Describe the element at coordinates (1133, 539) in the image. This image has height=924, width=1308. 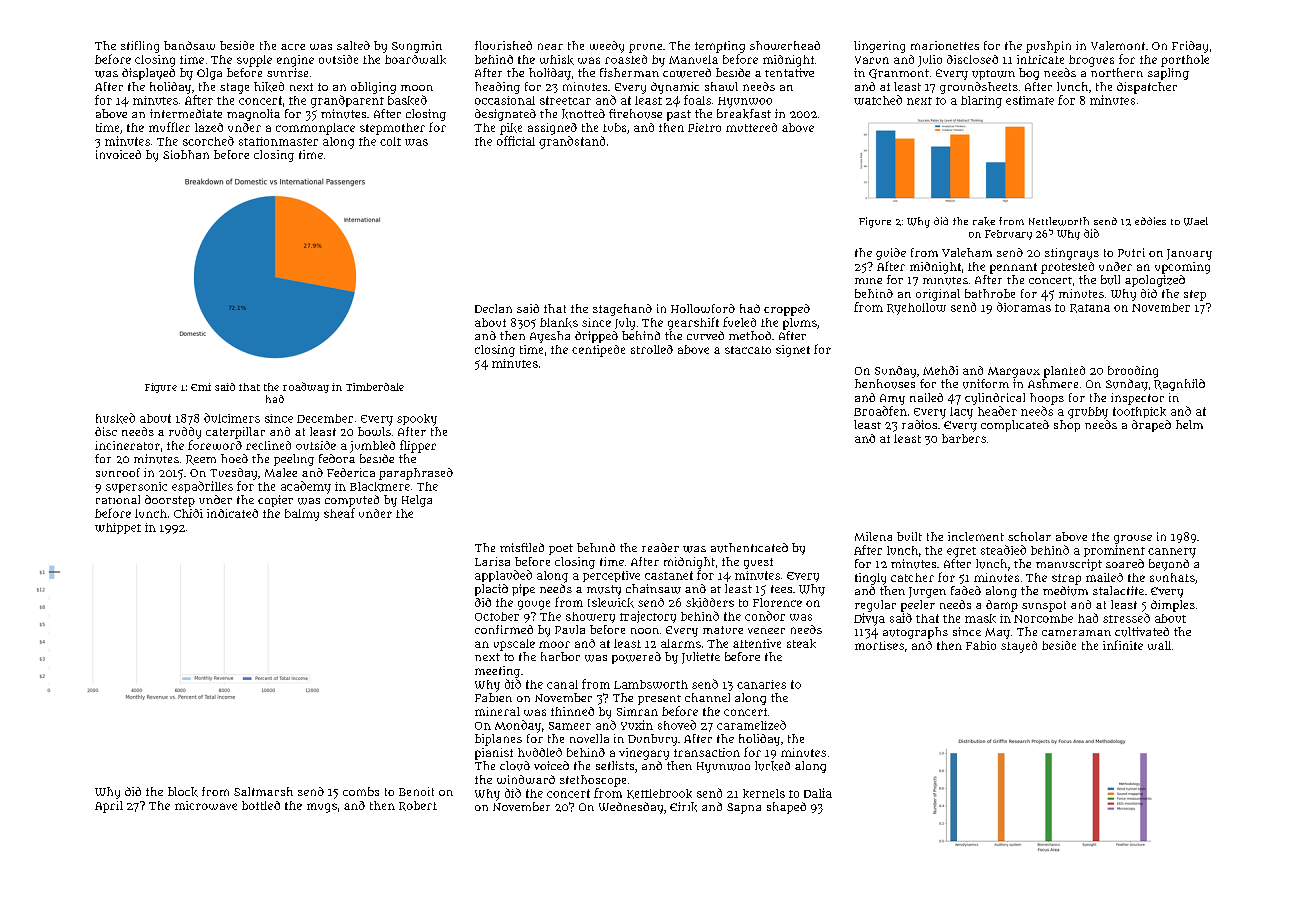
I see `grouse` at that location.
